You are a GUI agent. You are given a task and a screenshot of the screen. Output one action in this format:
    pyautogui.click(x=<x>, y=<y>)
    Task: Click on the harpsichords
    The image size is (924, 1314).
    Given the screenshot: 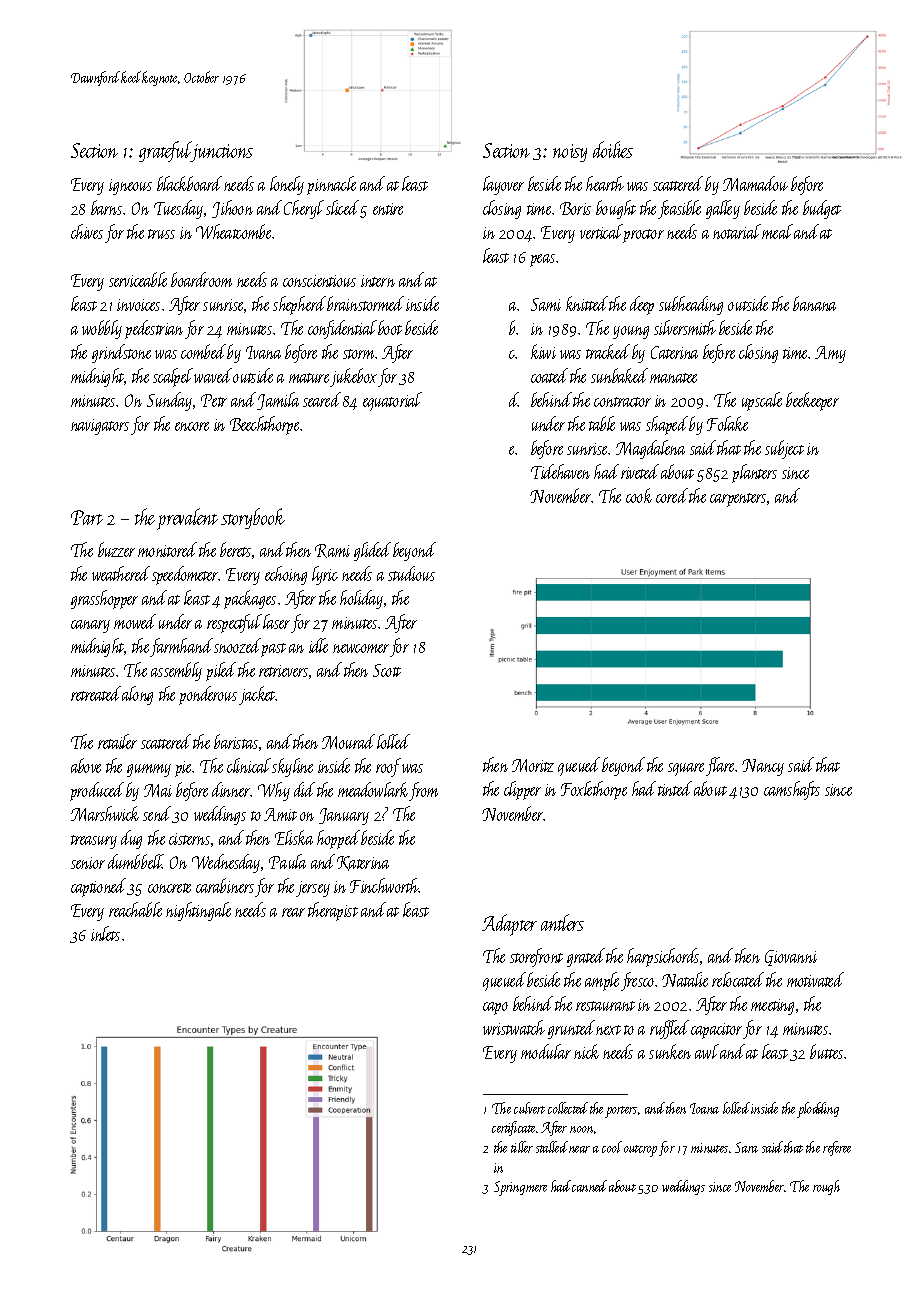 What is the action you would take?
    pyautogui.click(x=663, y=957)
